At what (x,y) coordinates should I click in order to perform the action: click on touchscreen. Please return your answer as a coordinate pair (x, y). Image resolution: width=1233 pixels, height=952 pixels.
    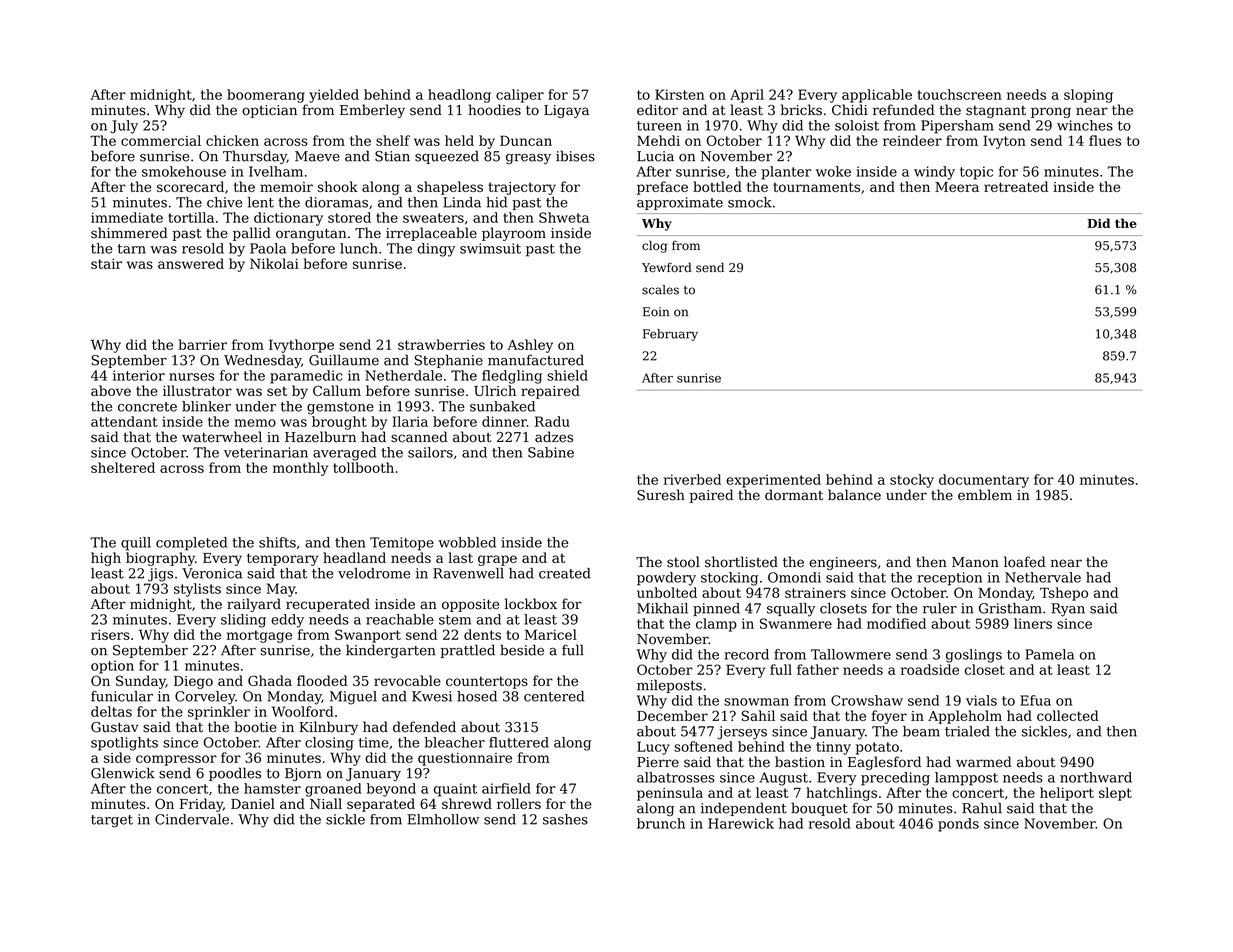
    Looking at the image, I should click on (959, 94).
